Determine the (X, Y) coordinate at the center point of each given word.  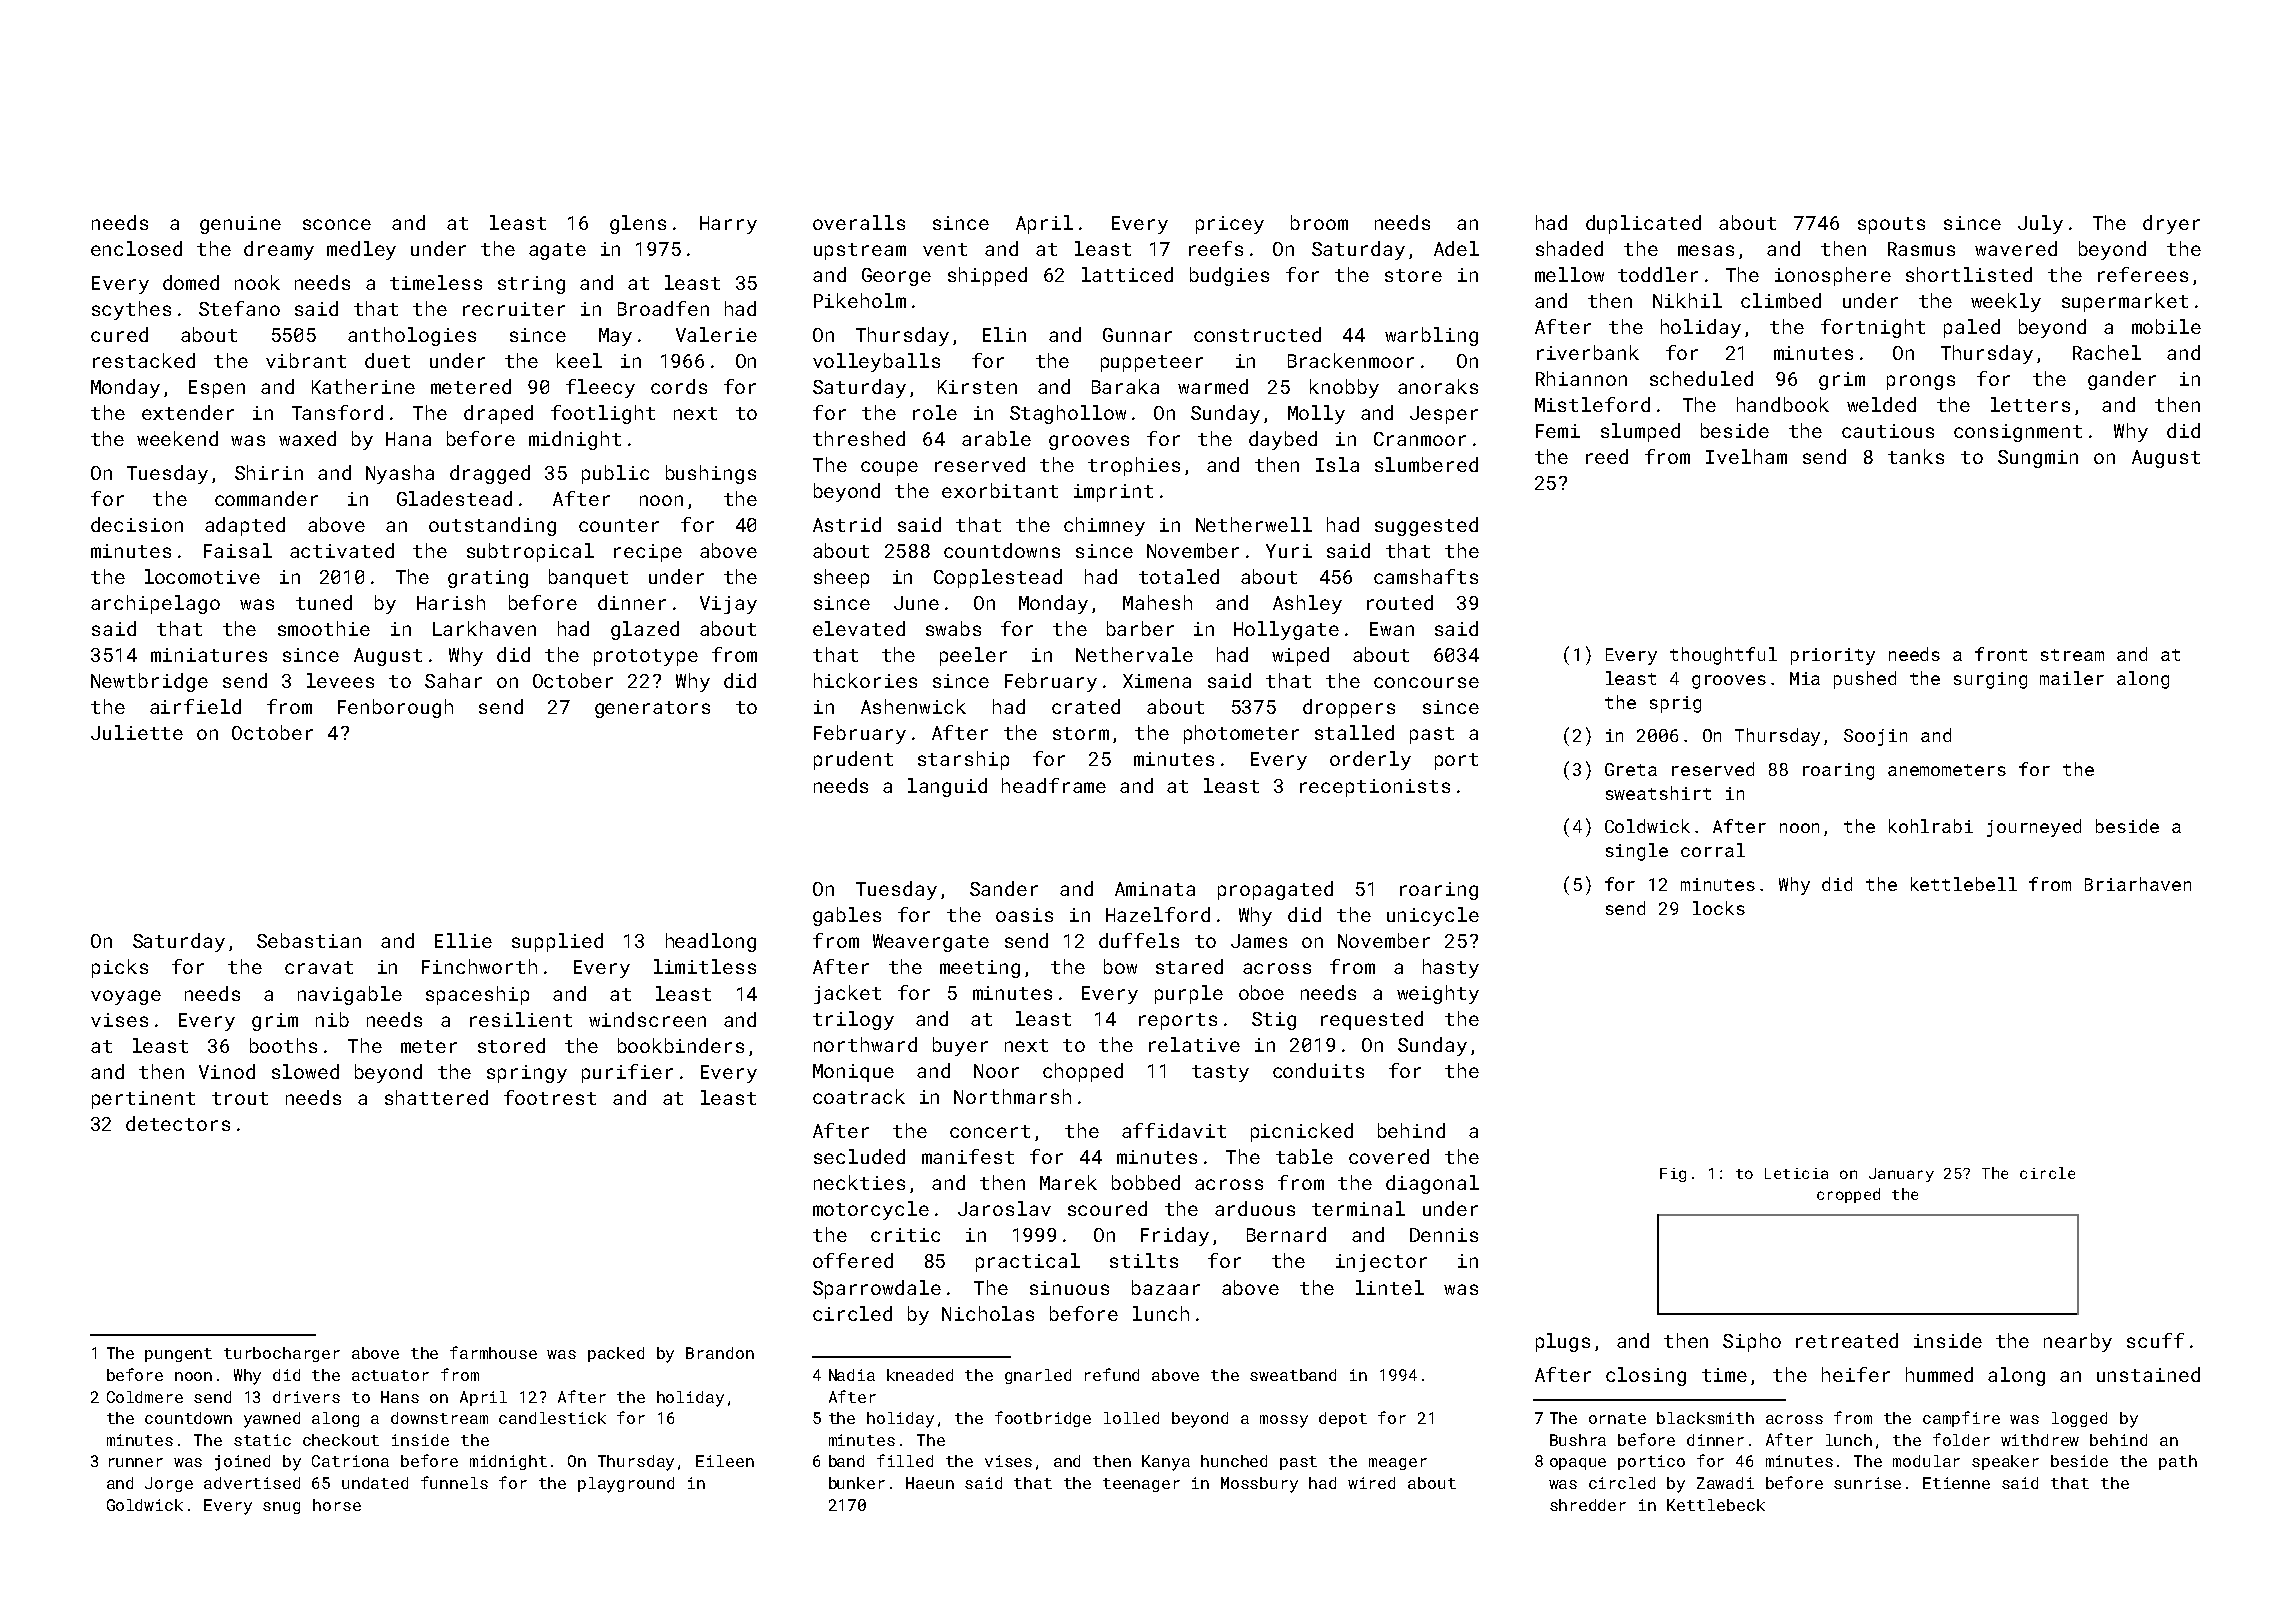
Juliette (137, 732)
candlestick (552, 1418)
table (1304, 1156)
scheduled (1701, 378)
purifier (627, 1073)
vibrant (306, 360)
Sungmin (2038, 459)
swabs (953, 628)
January (1901, 1175)
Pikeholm (860, 300)
